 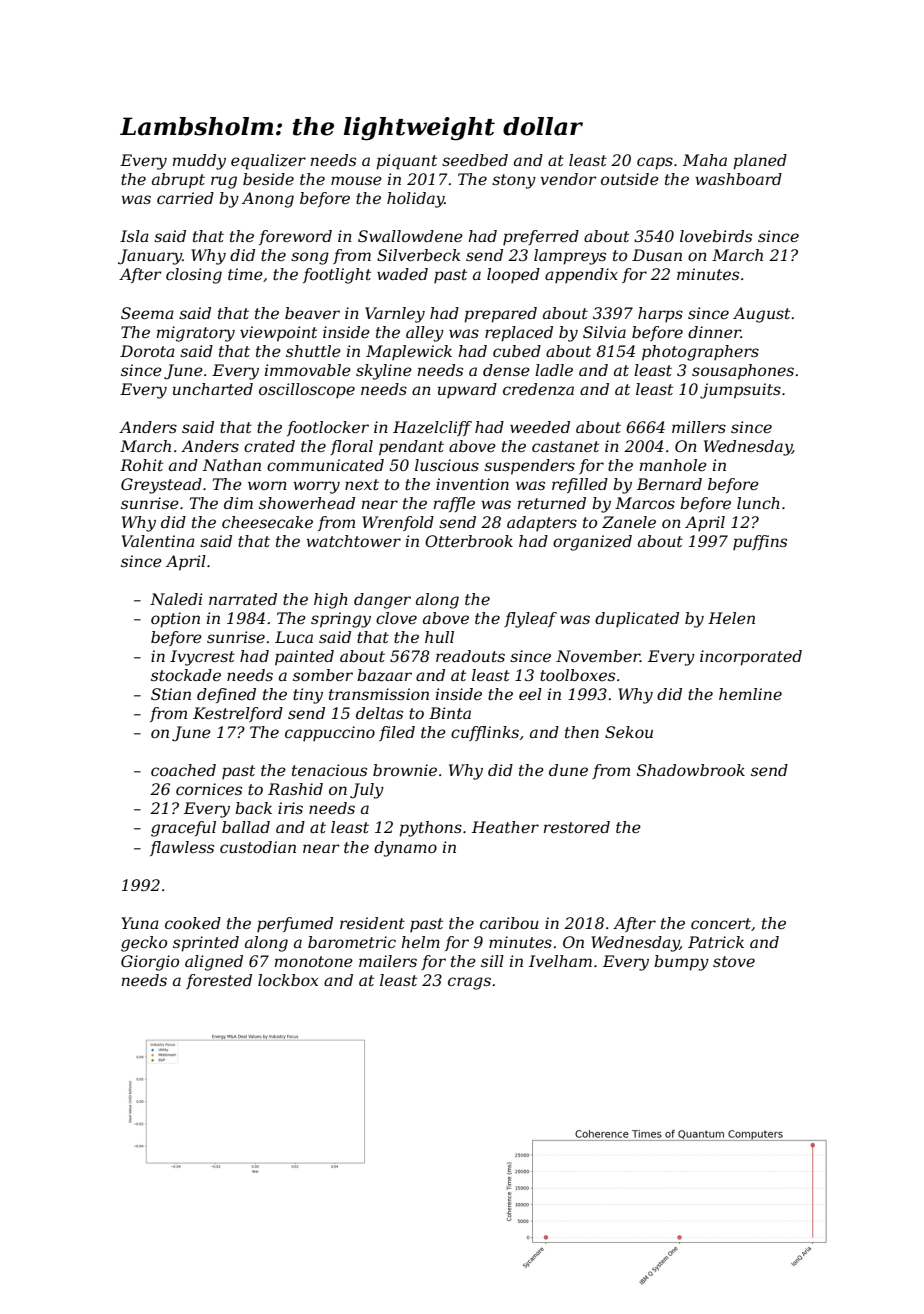 What do you see at coordinates (700, 353) in the image?
I see `photographers` at bounding box center [700, 353].
